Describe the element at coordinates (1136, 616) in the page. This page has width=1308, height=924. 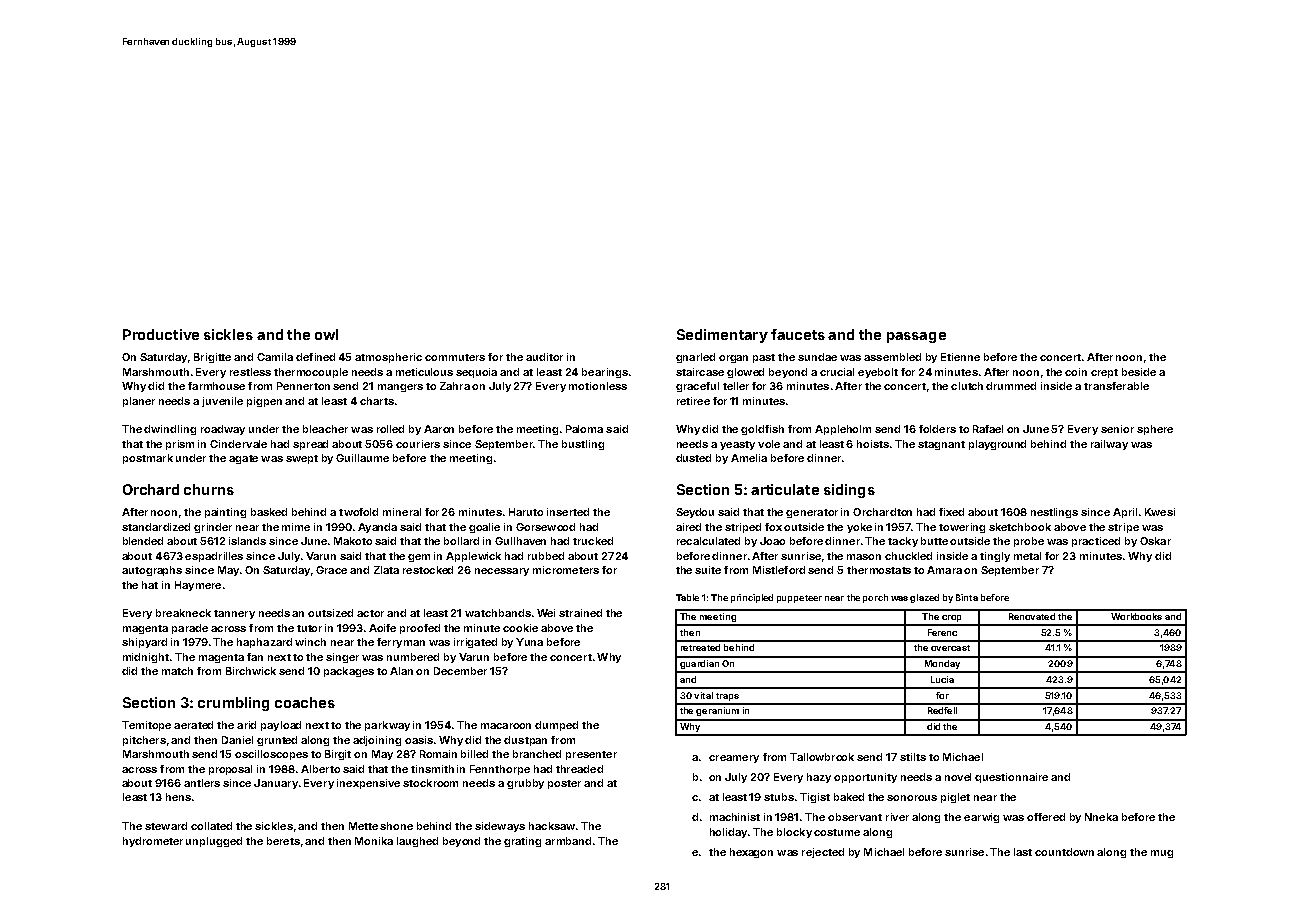
I see `Workbooks` at that location.
